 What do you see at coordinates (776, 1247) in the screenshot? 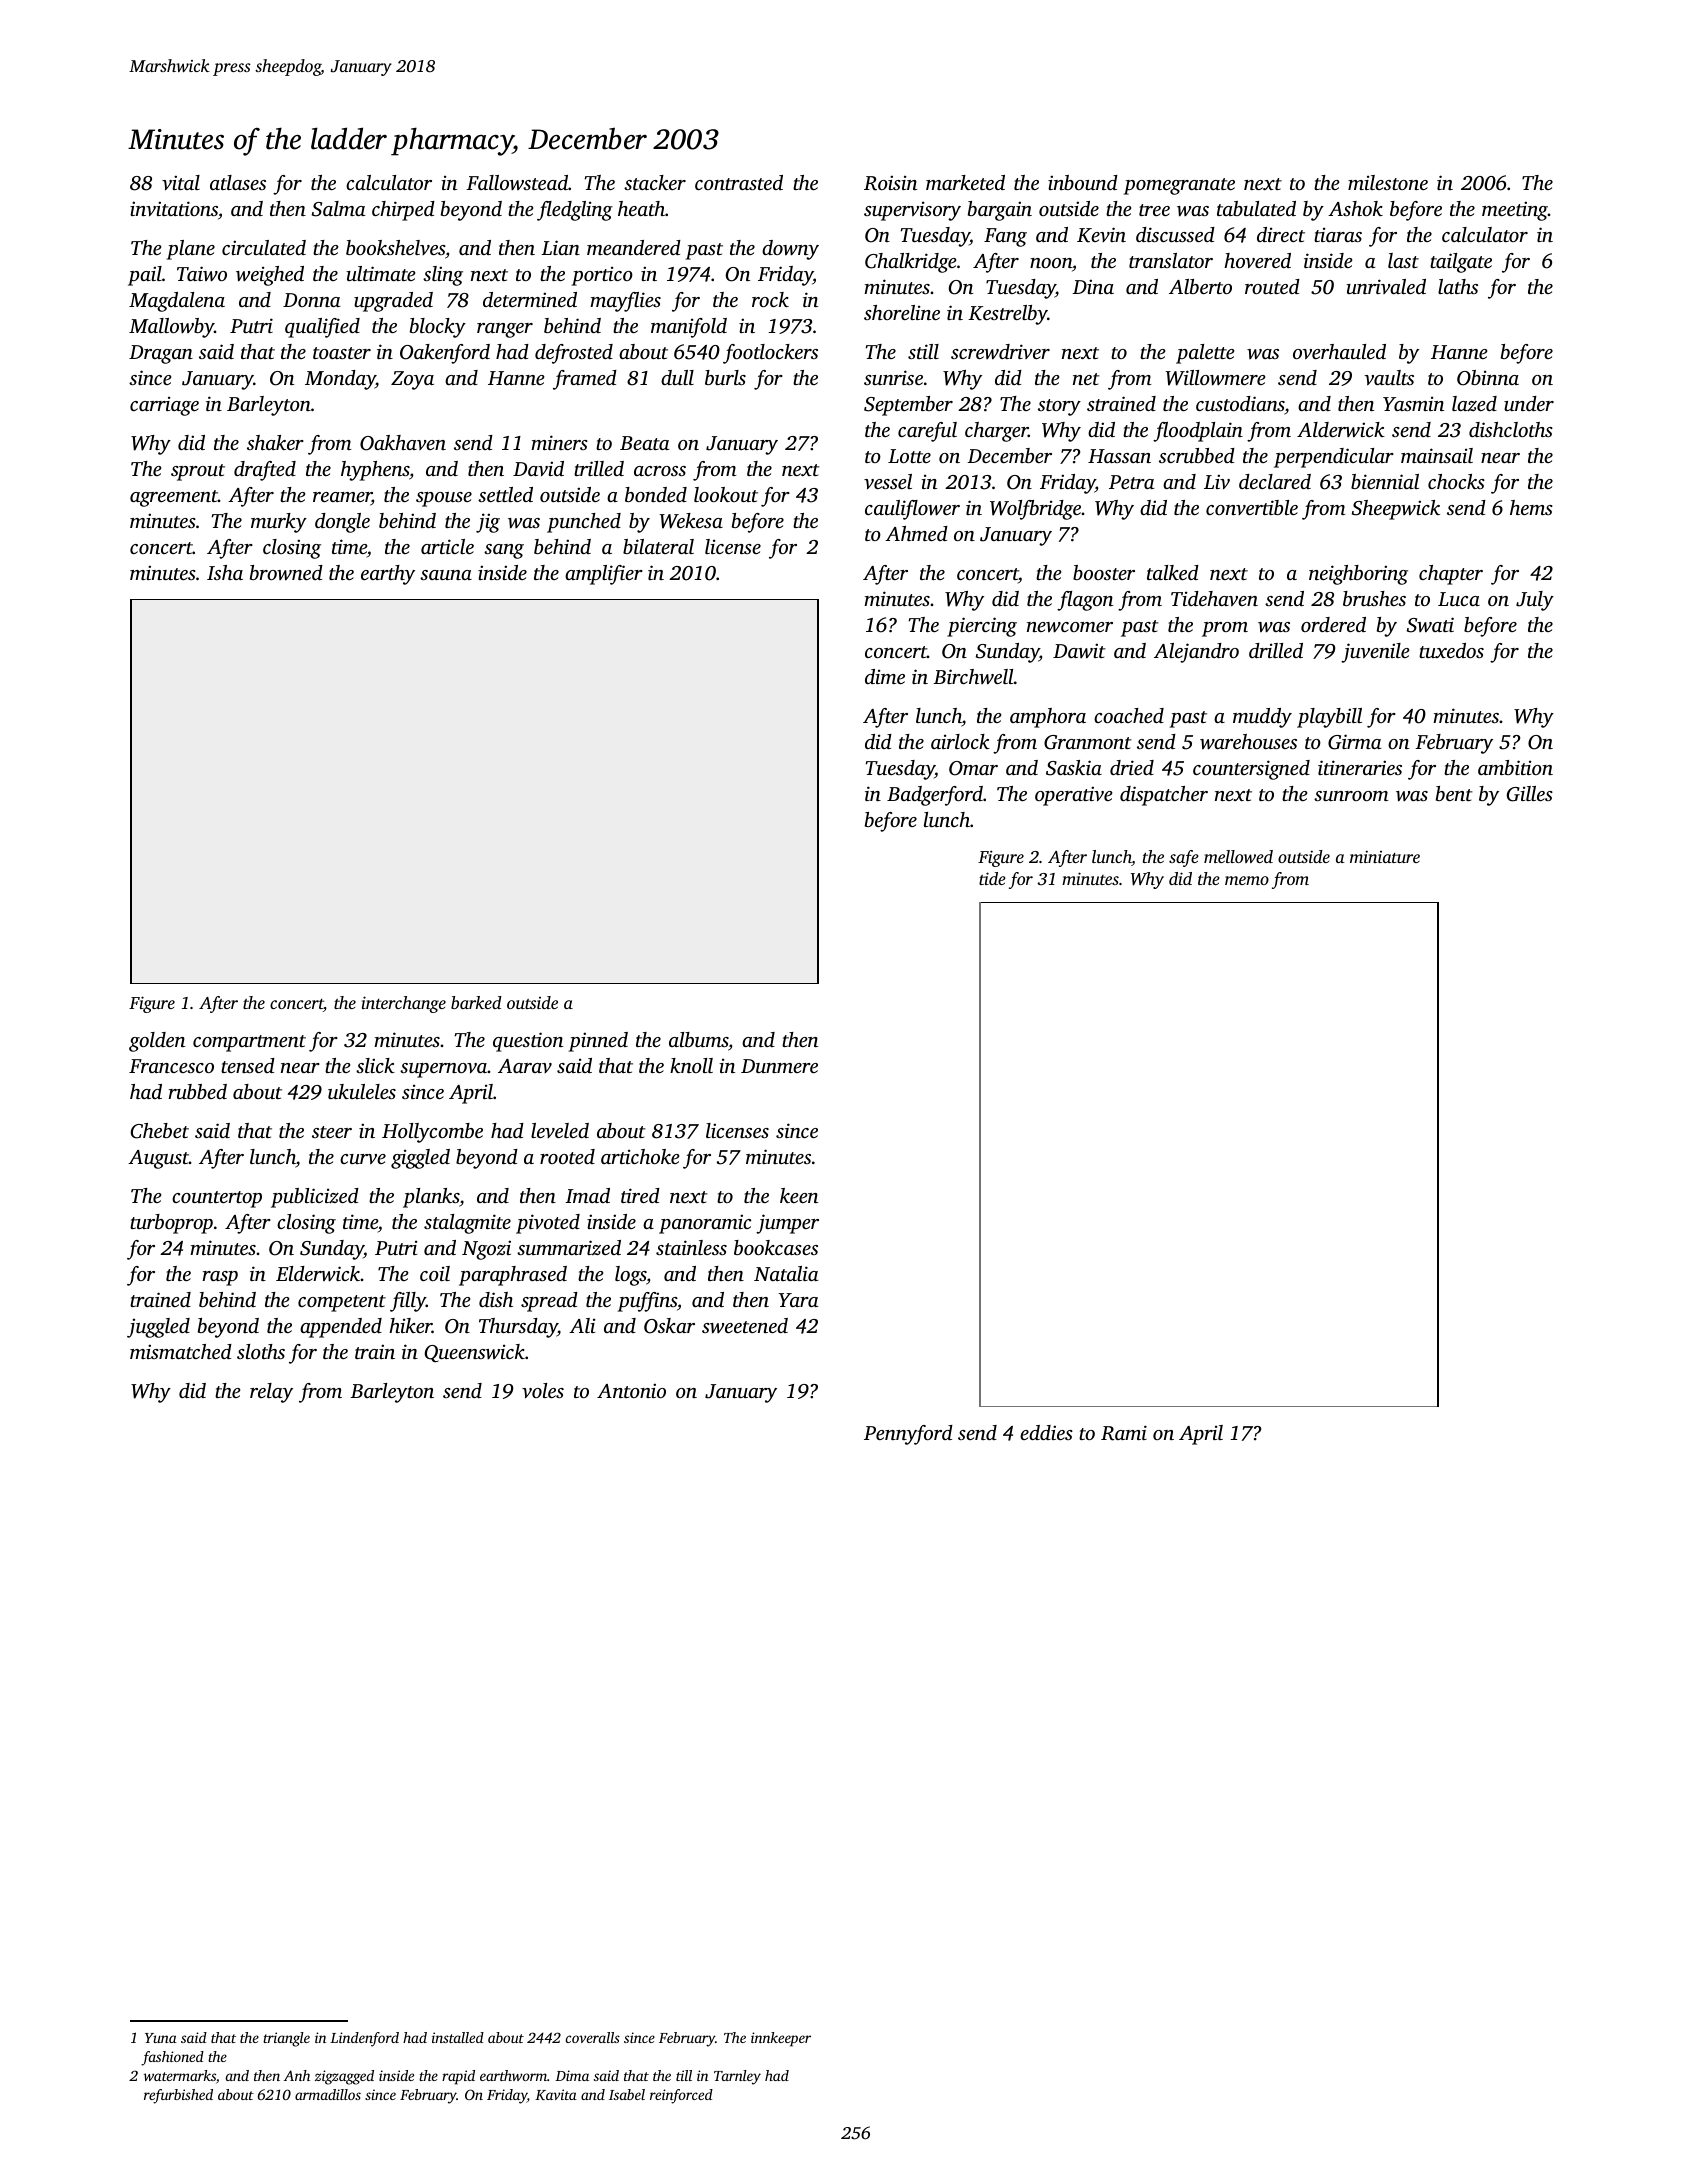
I see `bookcases` at bounding box center [776, 1247].
